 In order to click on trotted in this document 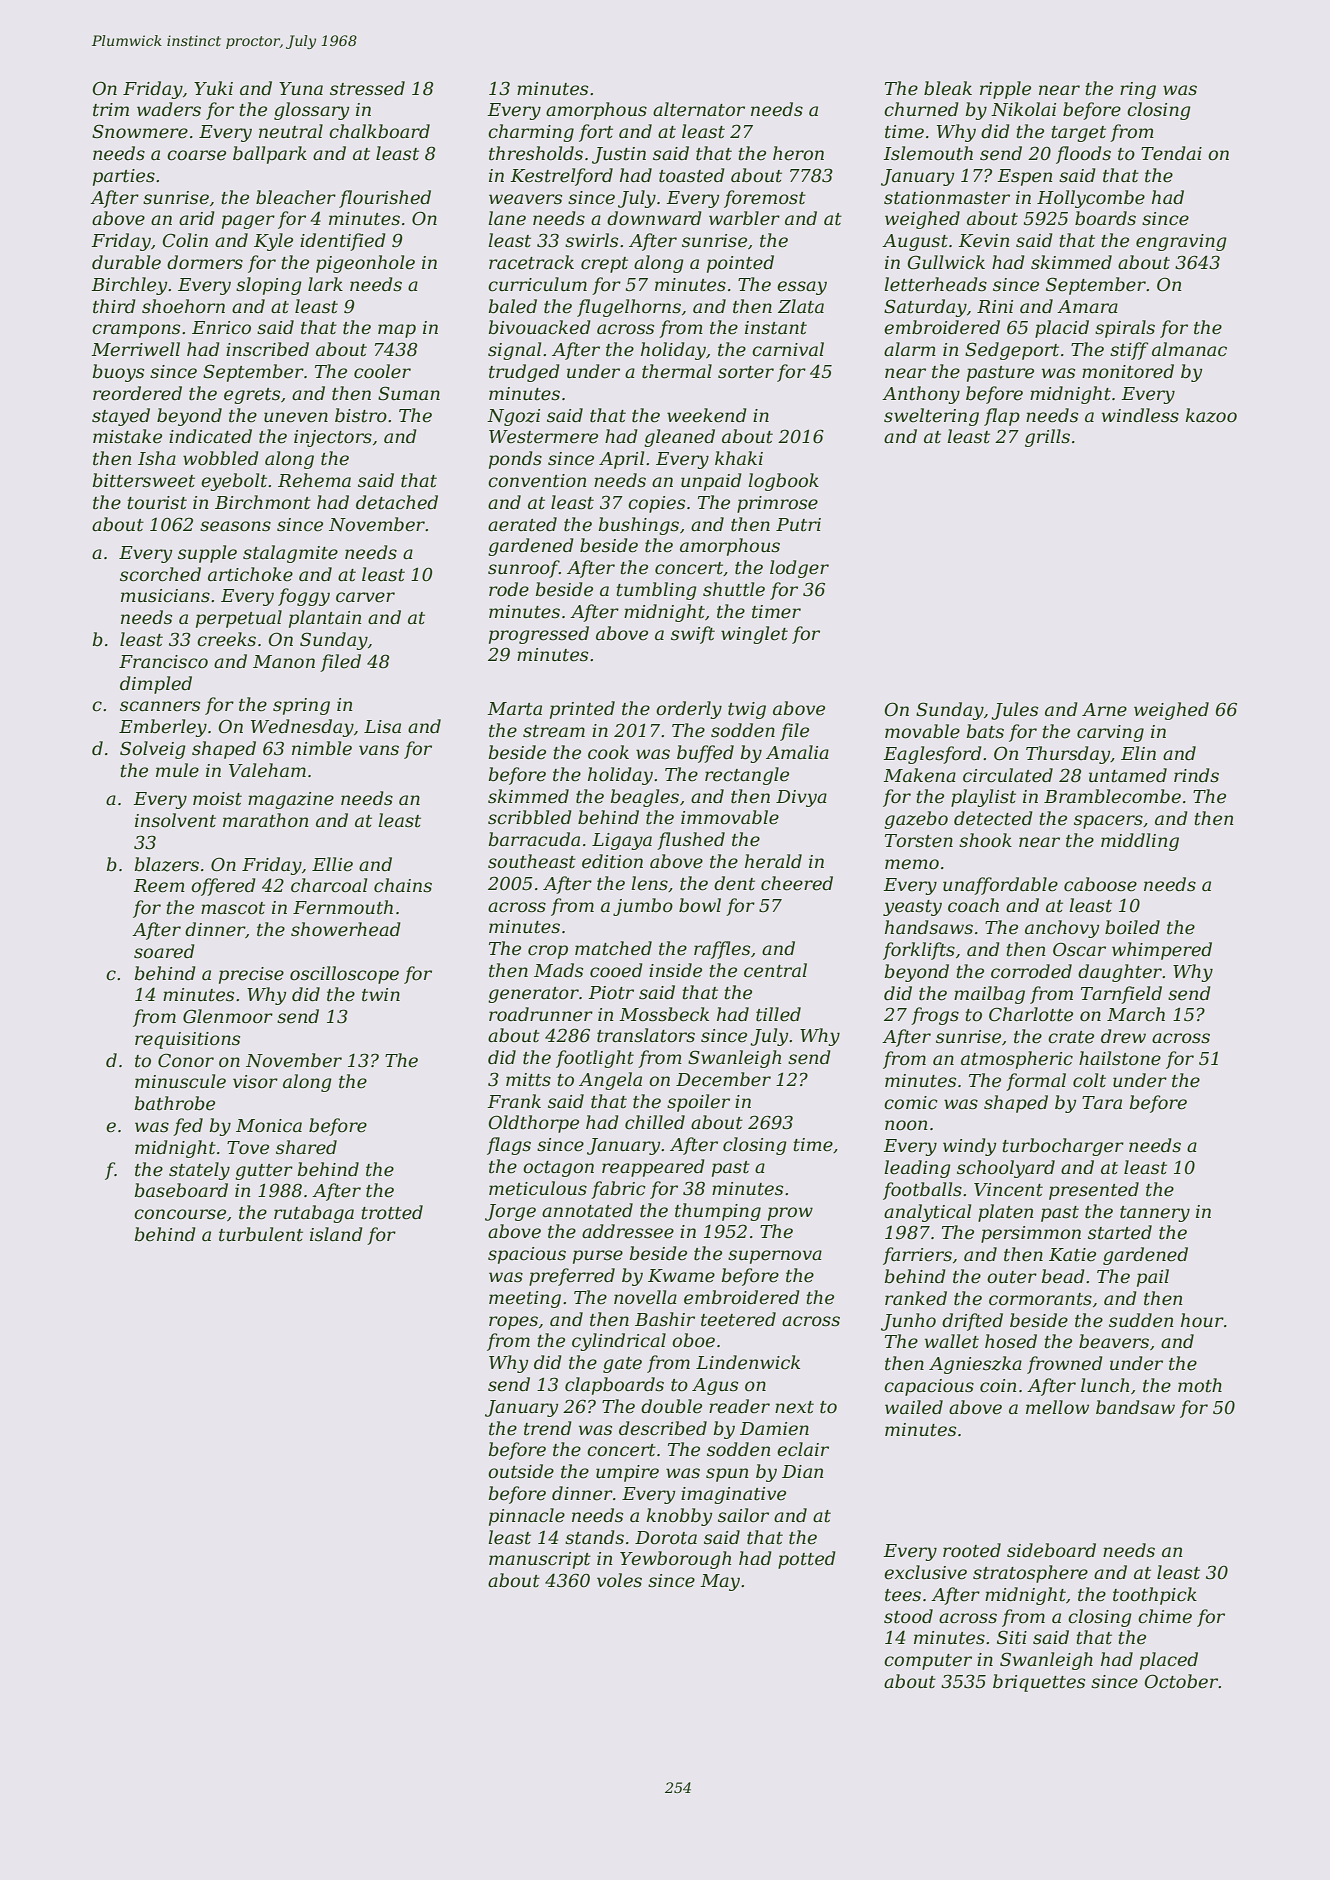, I will do `click(392, 1212)`.
